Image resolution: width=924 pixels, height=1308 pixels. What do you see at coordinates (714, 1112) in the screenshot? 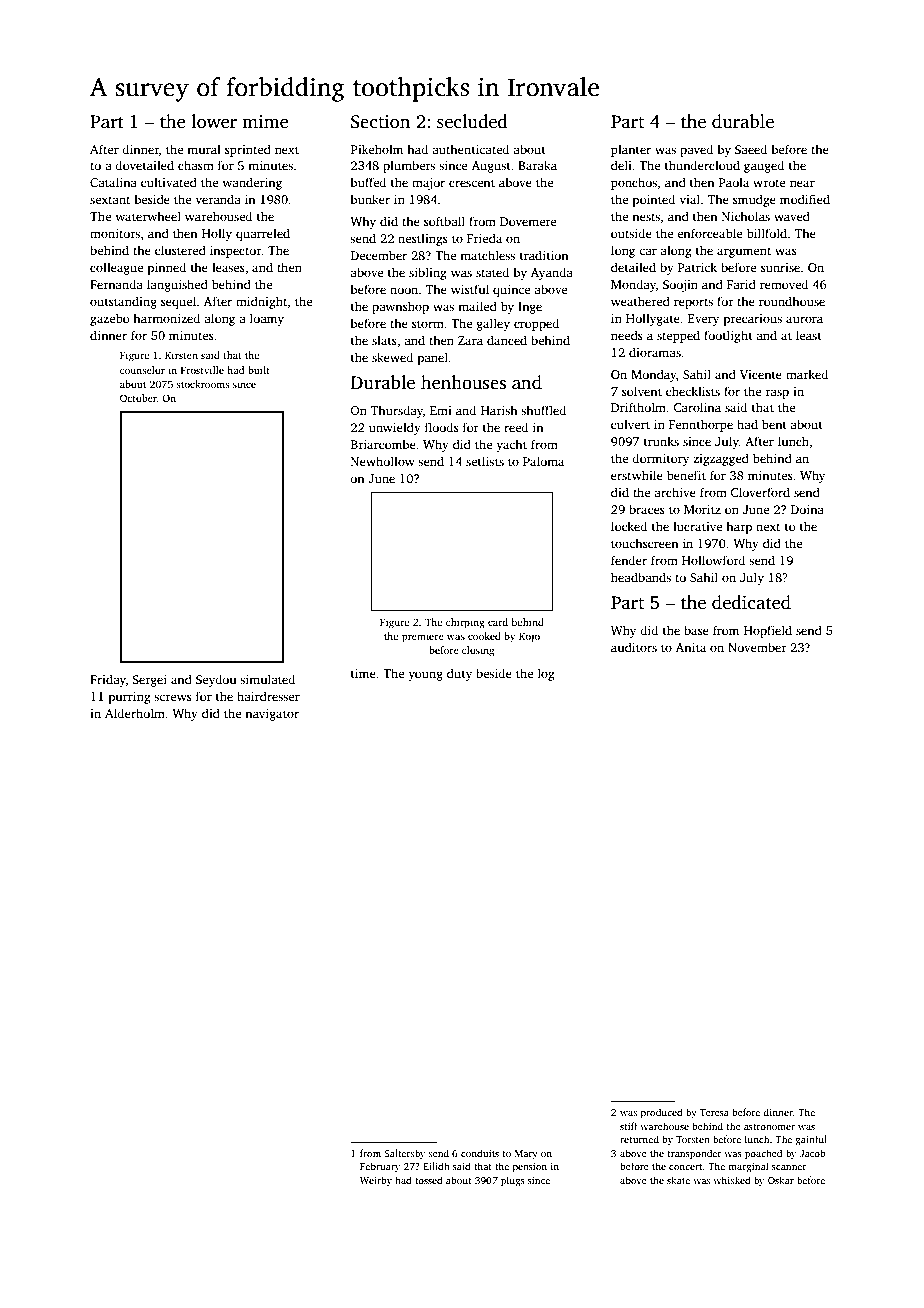
I see `Teresa` at bounding box center [714, 1112].
